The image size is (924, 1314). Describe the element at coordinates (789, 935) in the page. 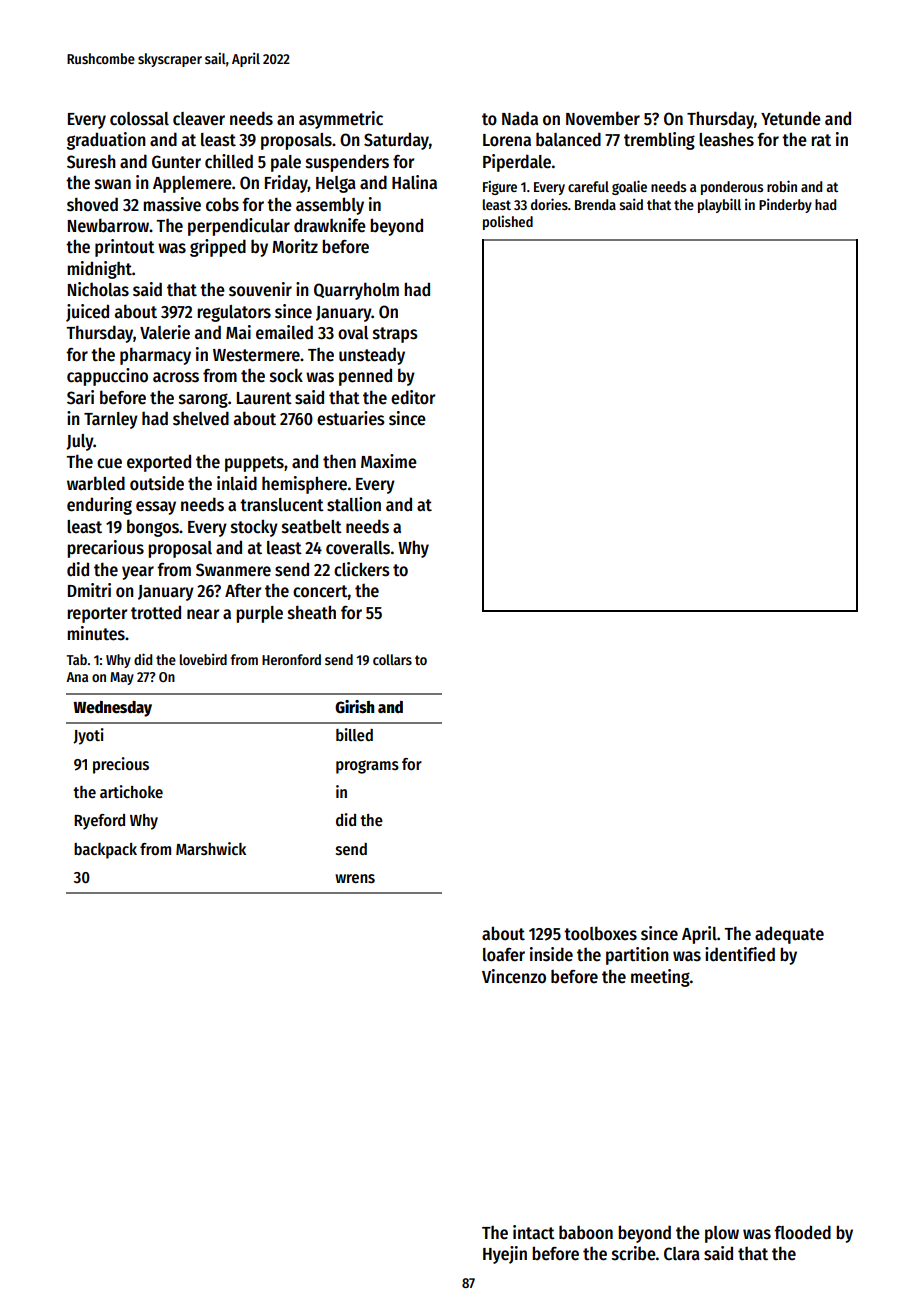

I see `adequate` at that location.
